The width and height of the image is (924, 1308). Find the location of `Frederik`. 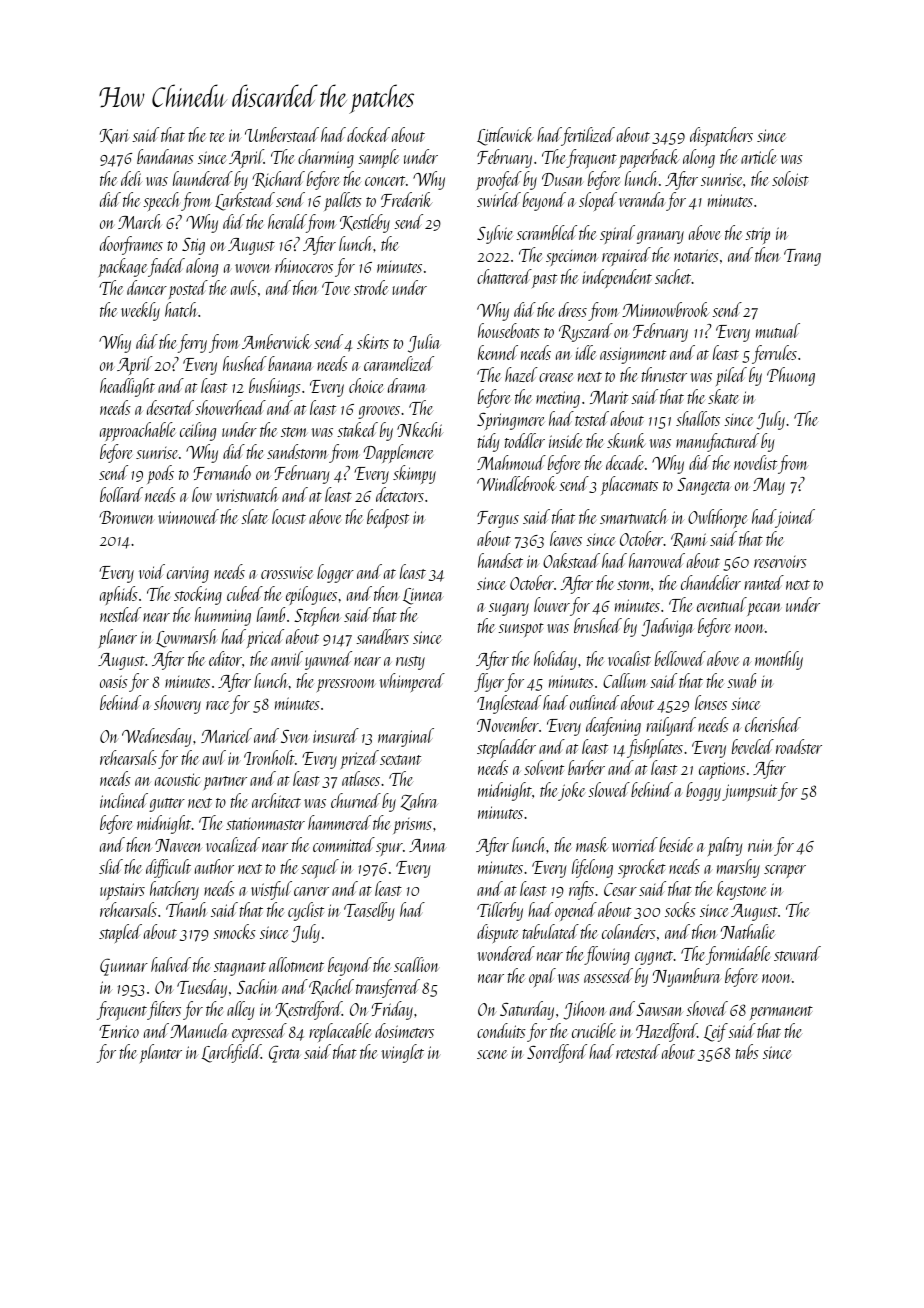

Frederik is located at coordinates (407, 199).
